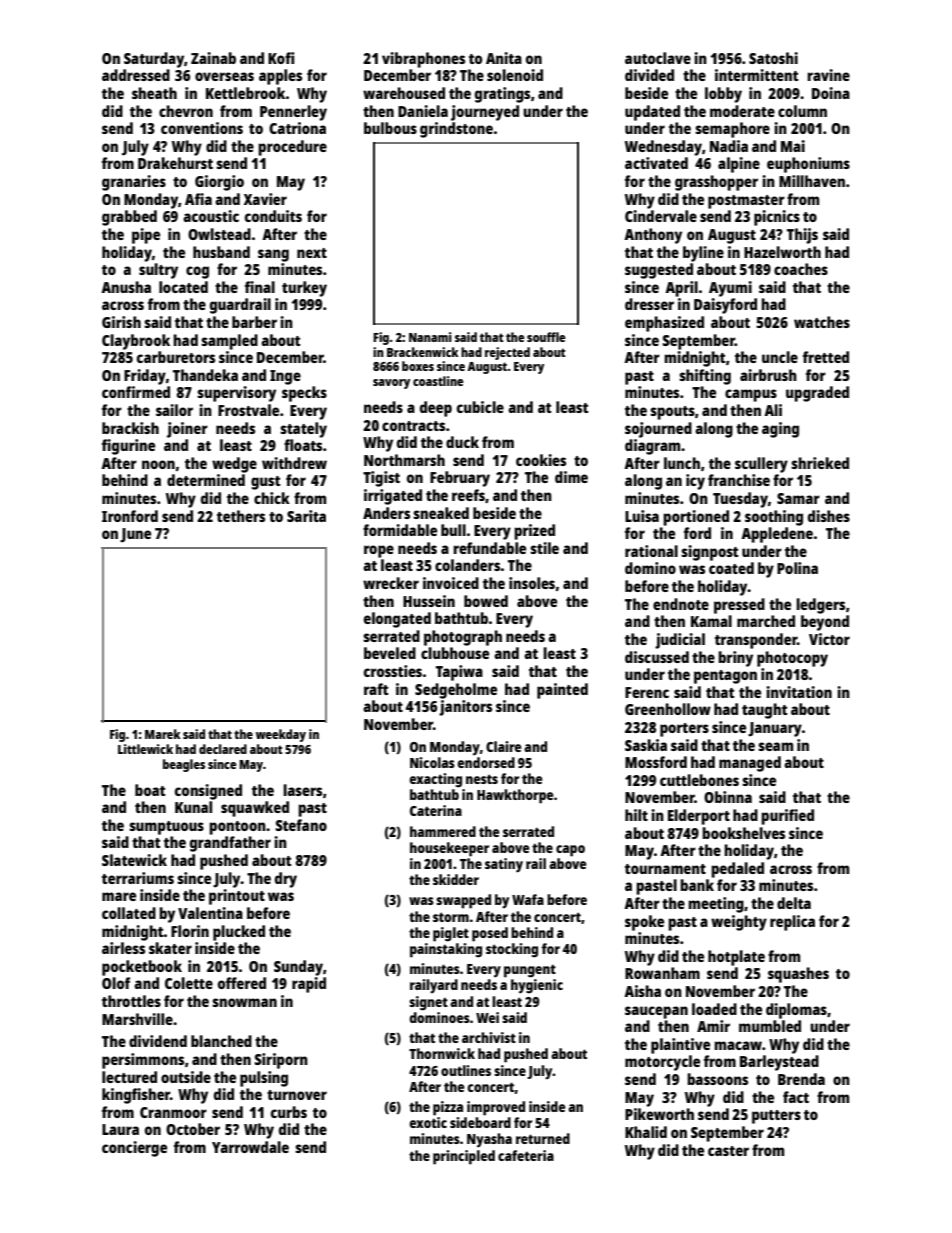  What do you see at coordinates (183, 287) in the screenshot?
I see `located` at bounding box center [183, 287].
